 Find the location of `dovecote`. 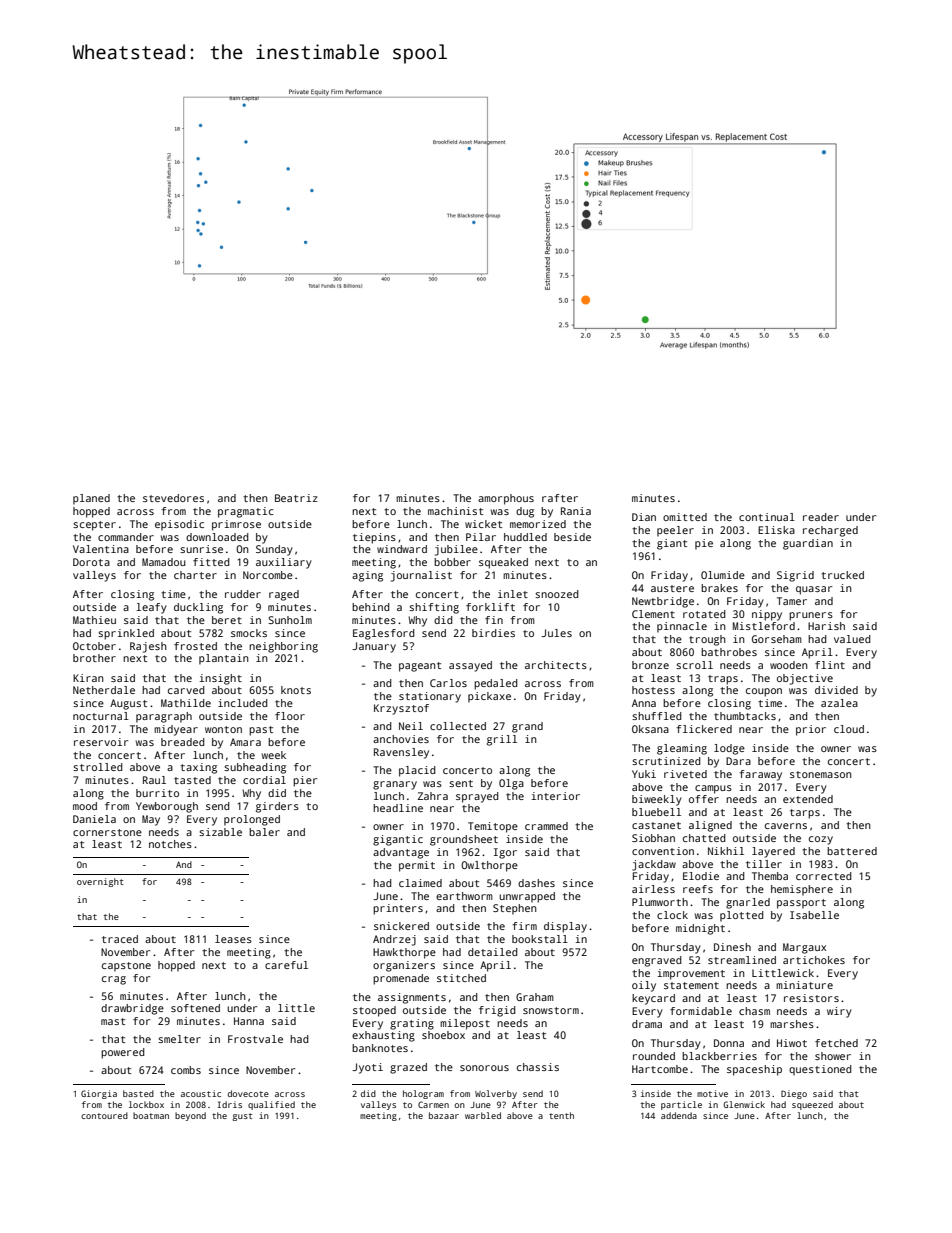

dovecote is located at coordinates (248, 1093).
